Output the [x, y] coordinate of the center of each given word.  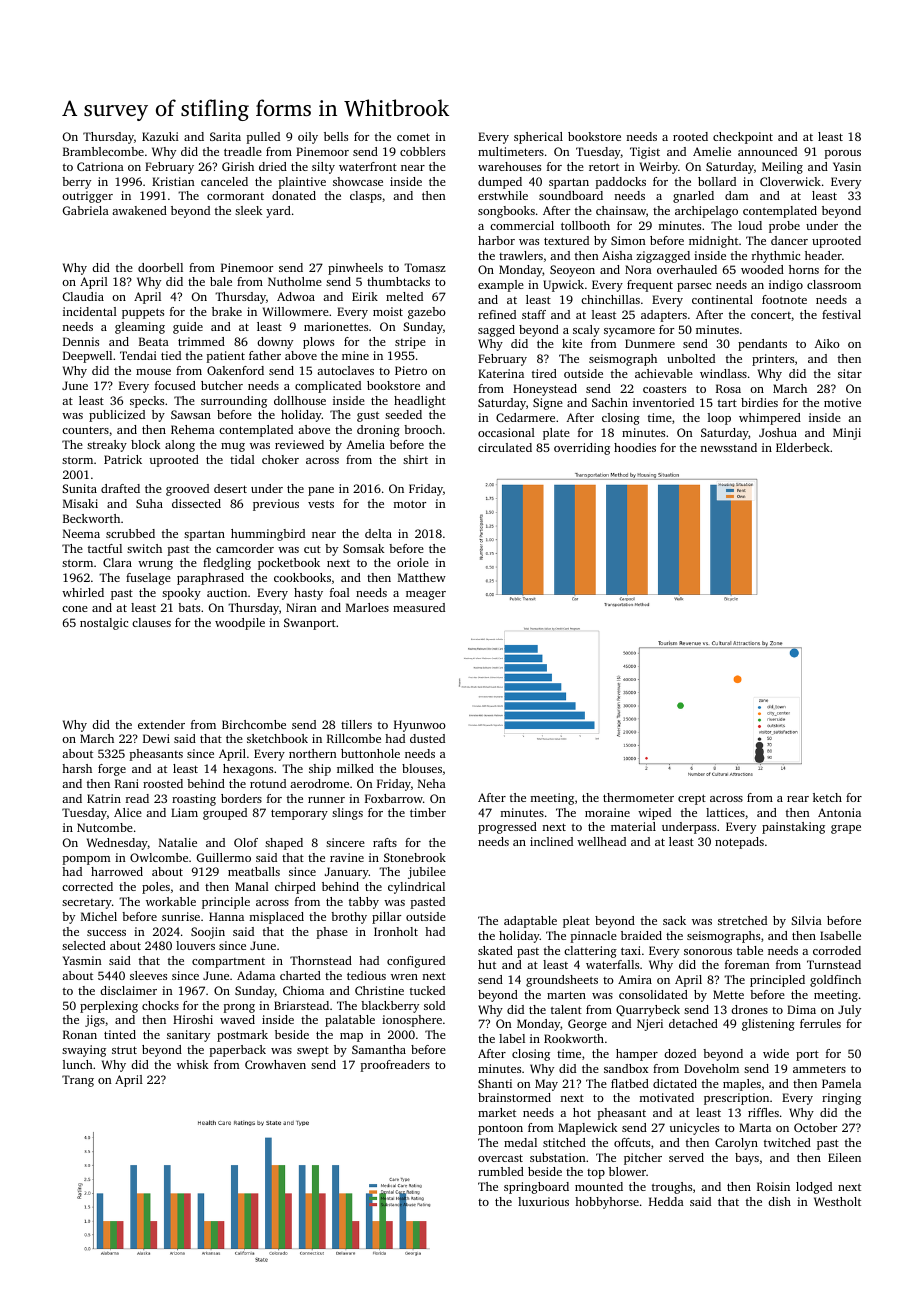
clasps [366, 197]
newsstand [729, 447]
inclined [551, 841]
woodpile [240, 624]
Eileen [844, 1157]
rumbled [501, 1171]
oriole [413, 562]
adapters [664, 316]
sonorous [708, 952]
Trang [78, 1081]
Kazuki [160, 136]
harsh [77, 768]
